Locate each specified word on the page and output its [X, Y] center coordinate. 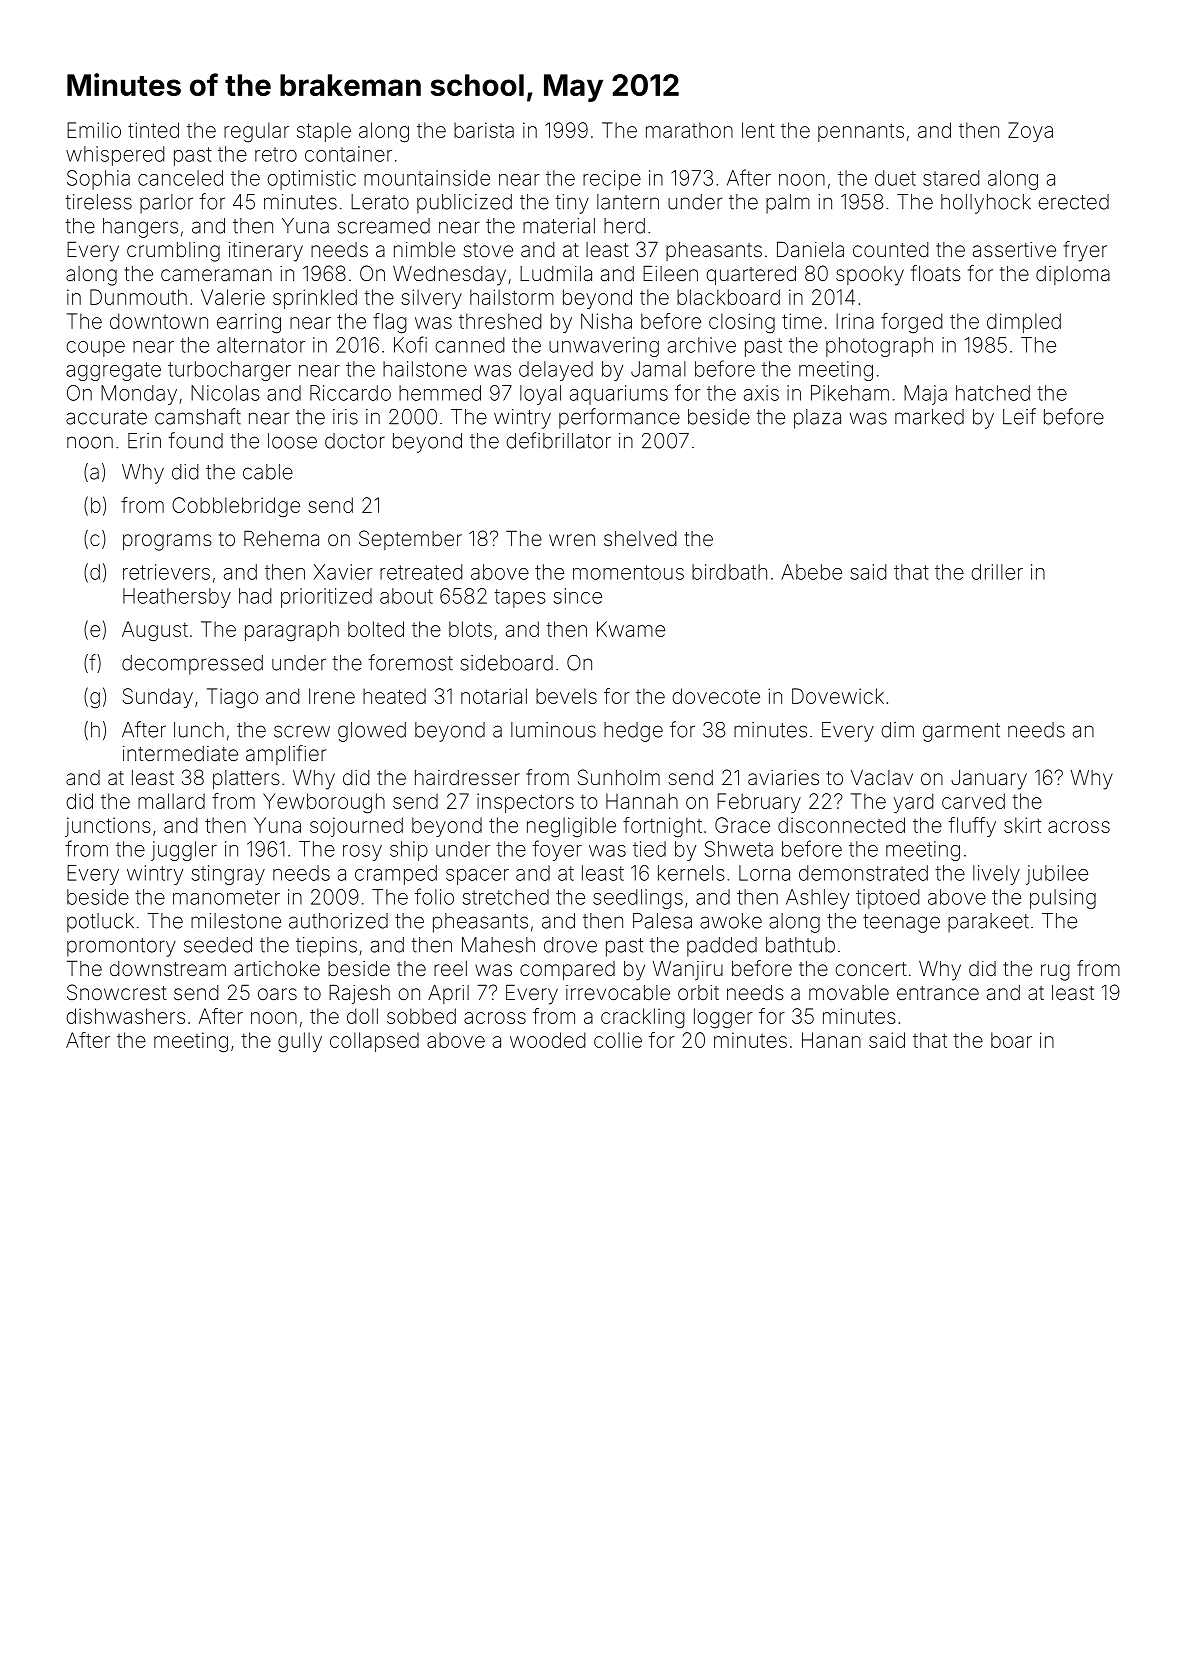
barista [484, 130]
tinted [153, 130]
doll [362, 1016]
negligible [571, 827]
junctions [108, 827]
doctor [355, 441]
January [989, 780]
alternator [261, 345]
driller [997, 572]
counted [891, 249]
